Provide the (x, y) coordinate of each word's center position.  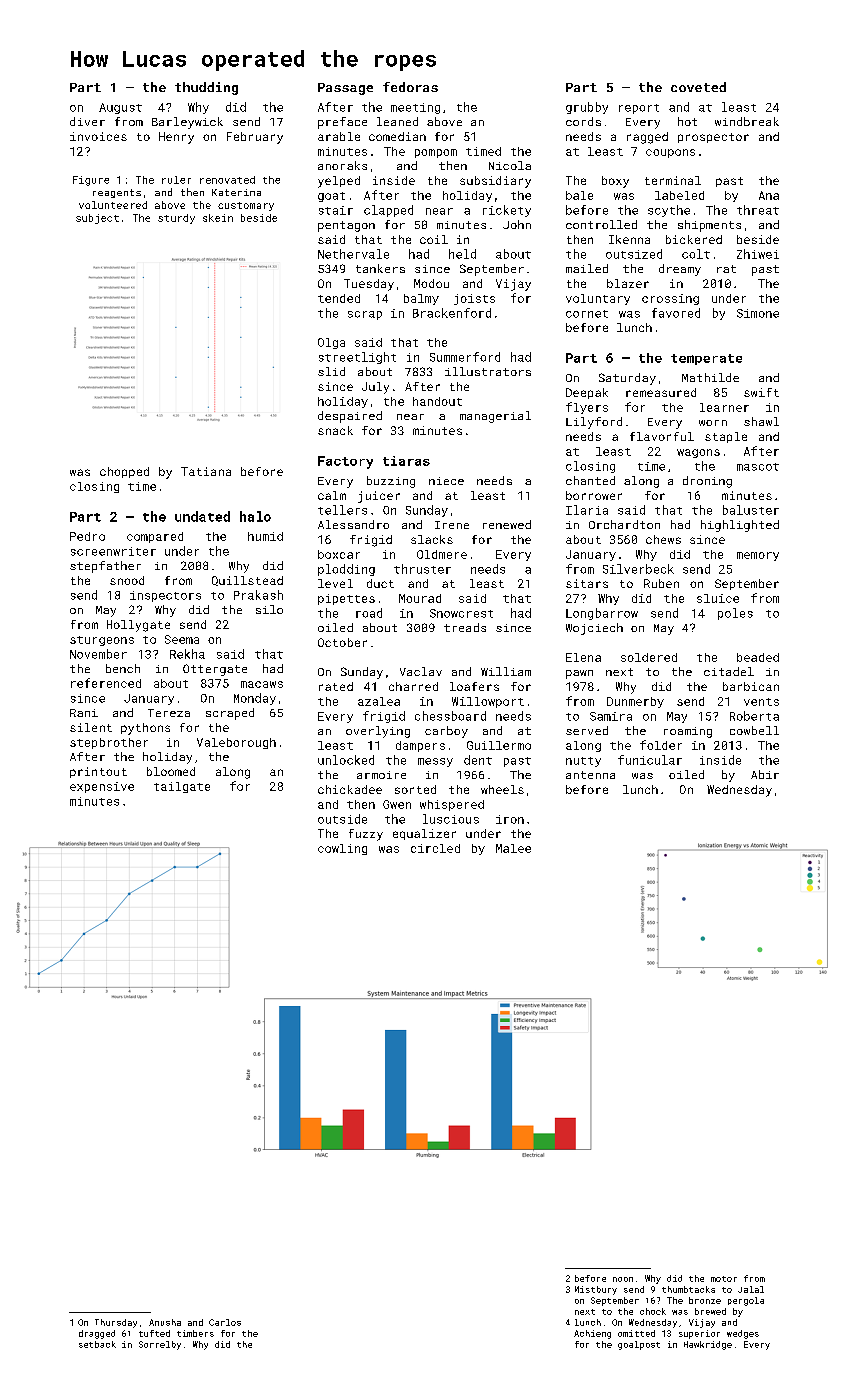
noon (623, 1279)
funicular (650, 760)
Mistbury (596, 1290)
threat (758, 210)
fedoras (410, 87)
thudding (206, 88)
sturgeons (102, 641)
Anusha (165, 1322)
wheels (502, 789)
